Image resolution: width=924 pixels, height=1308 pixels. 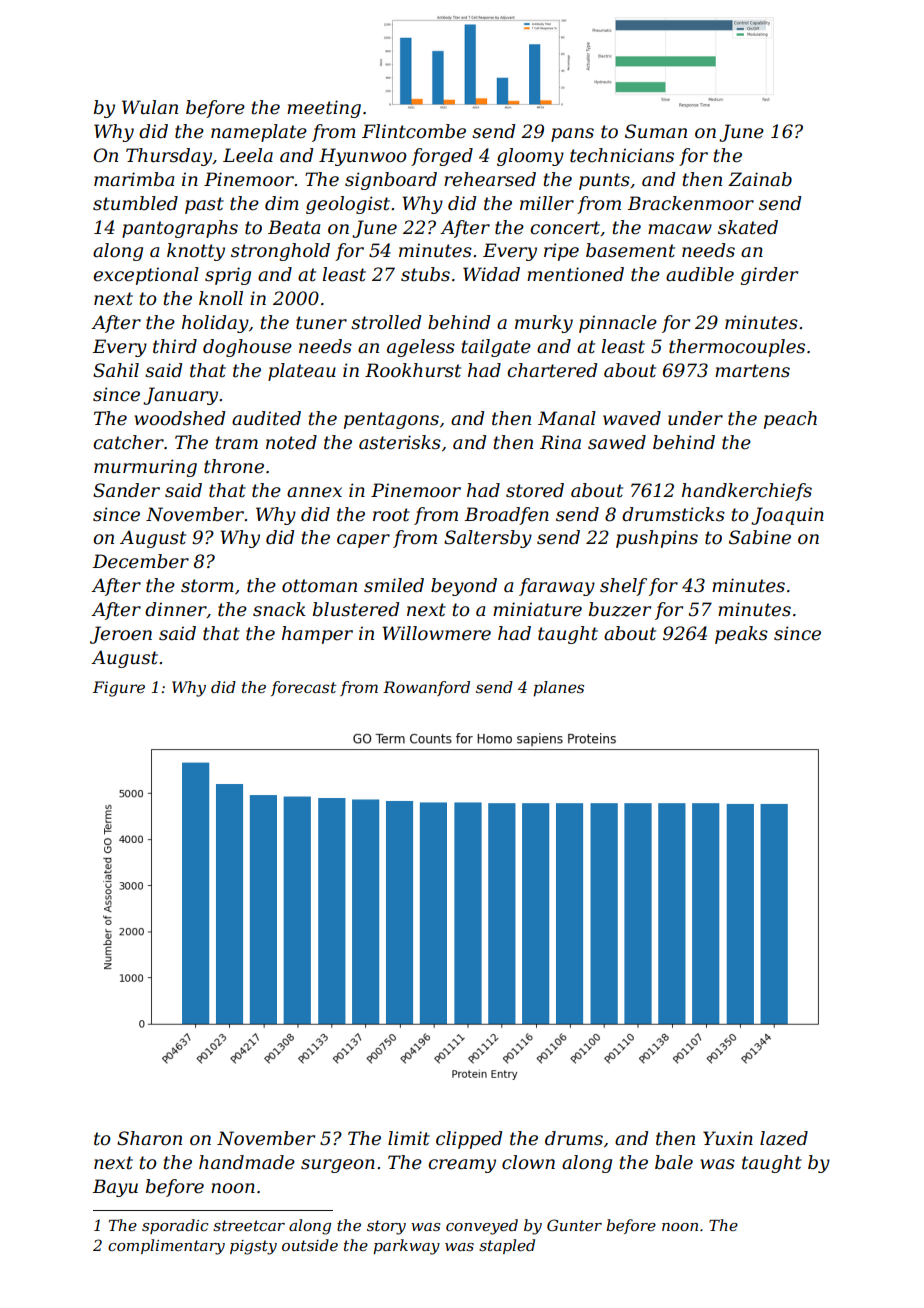 What do you see at coordinates (321, 323) in the screenshot?
I see `tuner` at bounding box center [321, 323].
